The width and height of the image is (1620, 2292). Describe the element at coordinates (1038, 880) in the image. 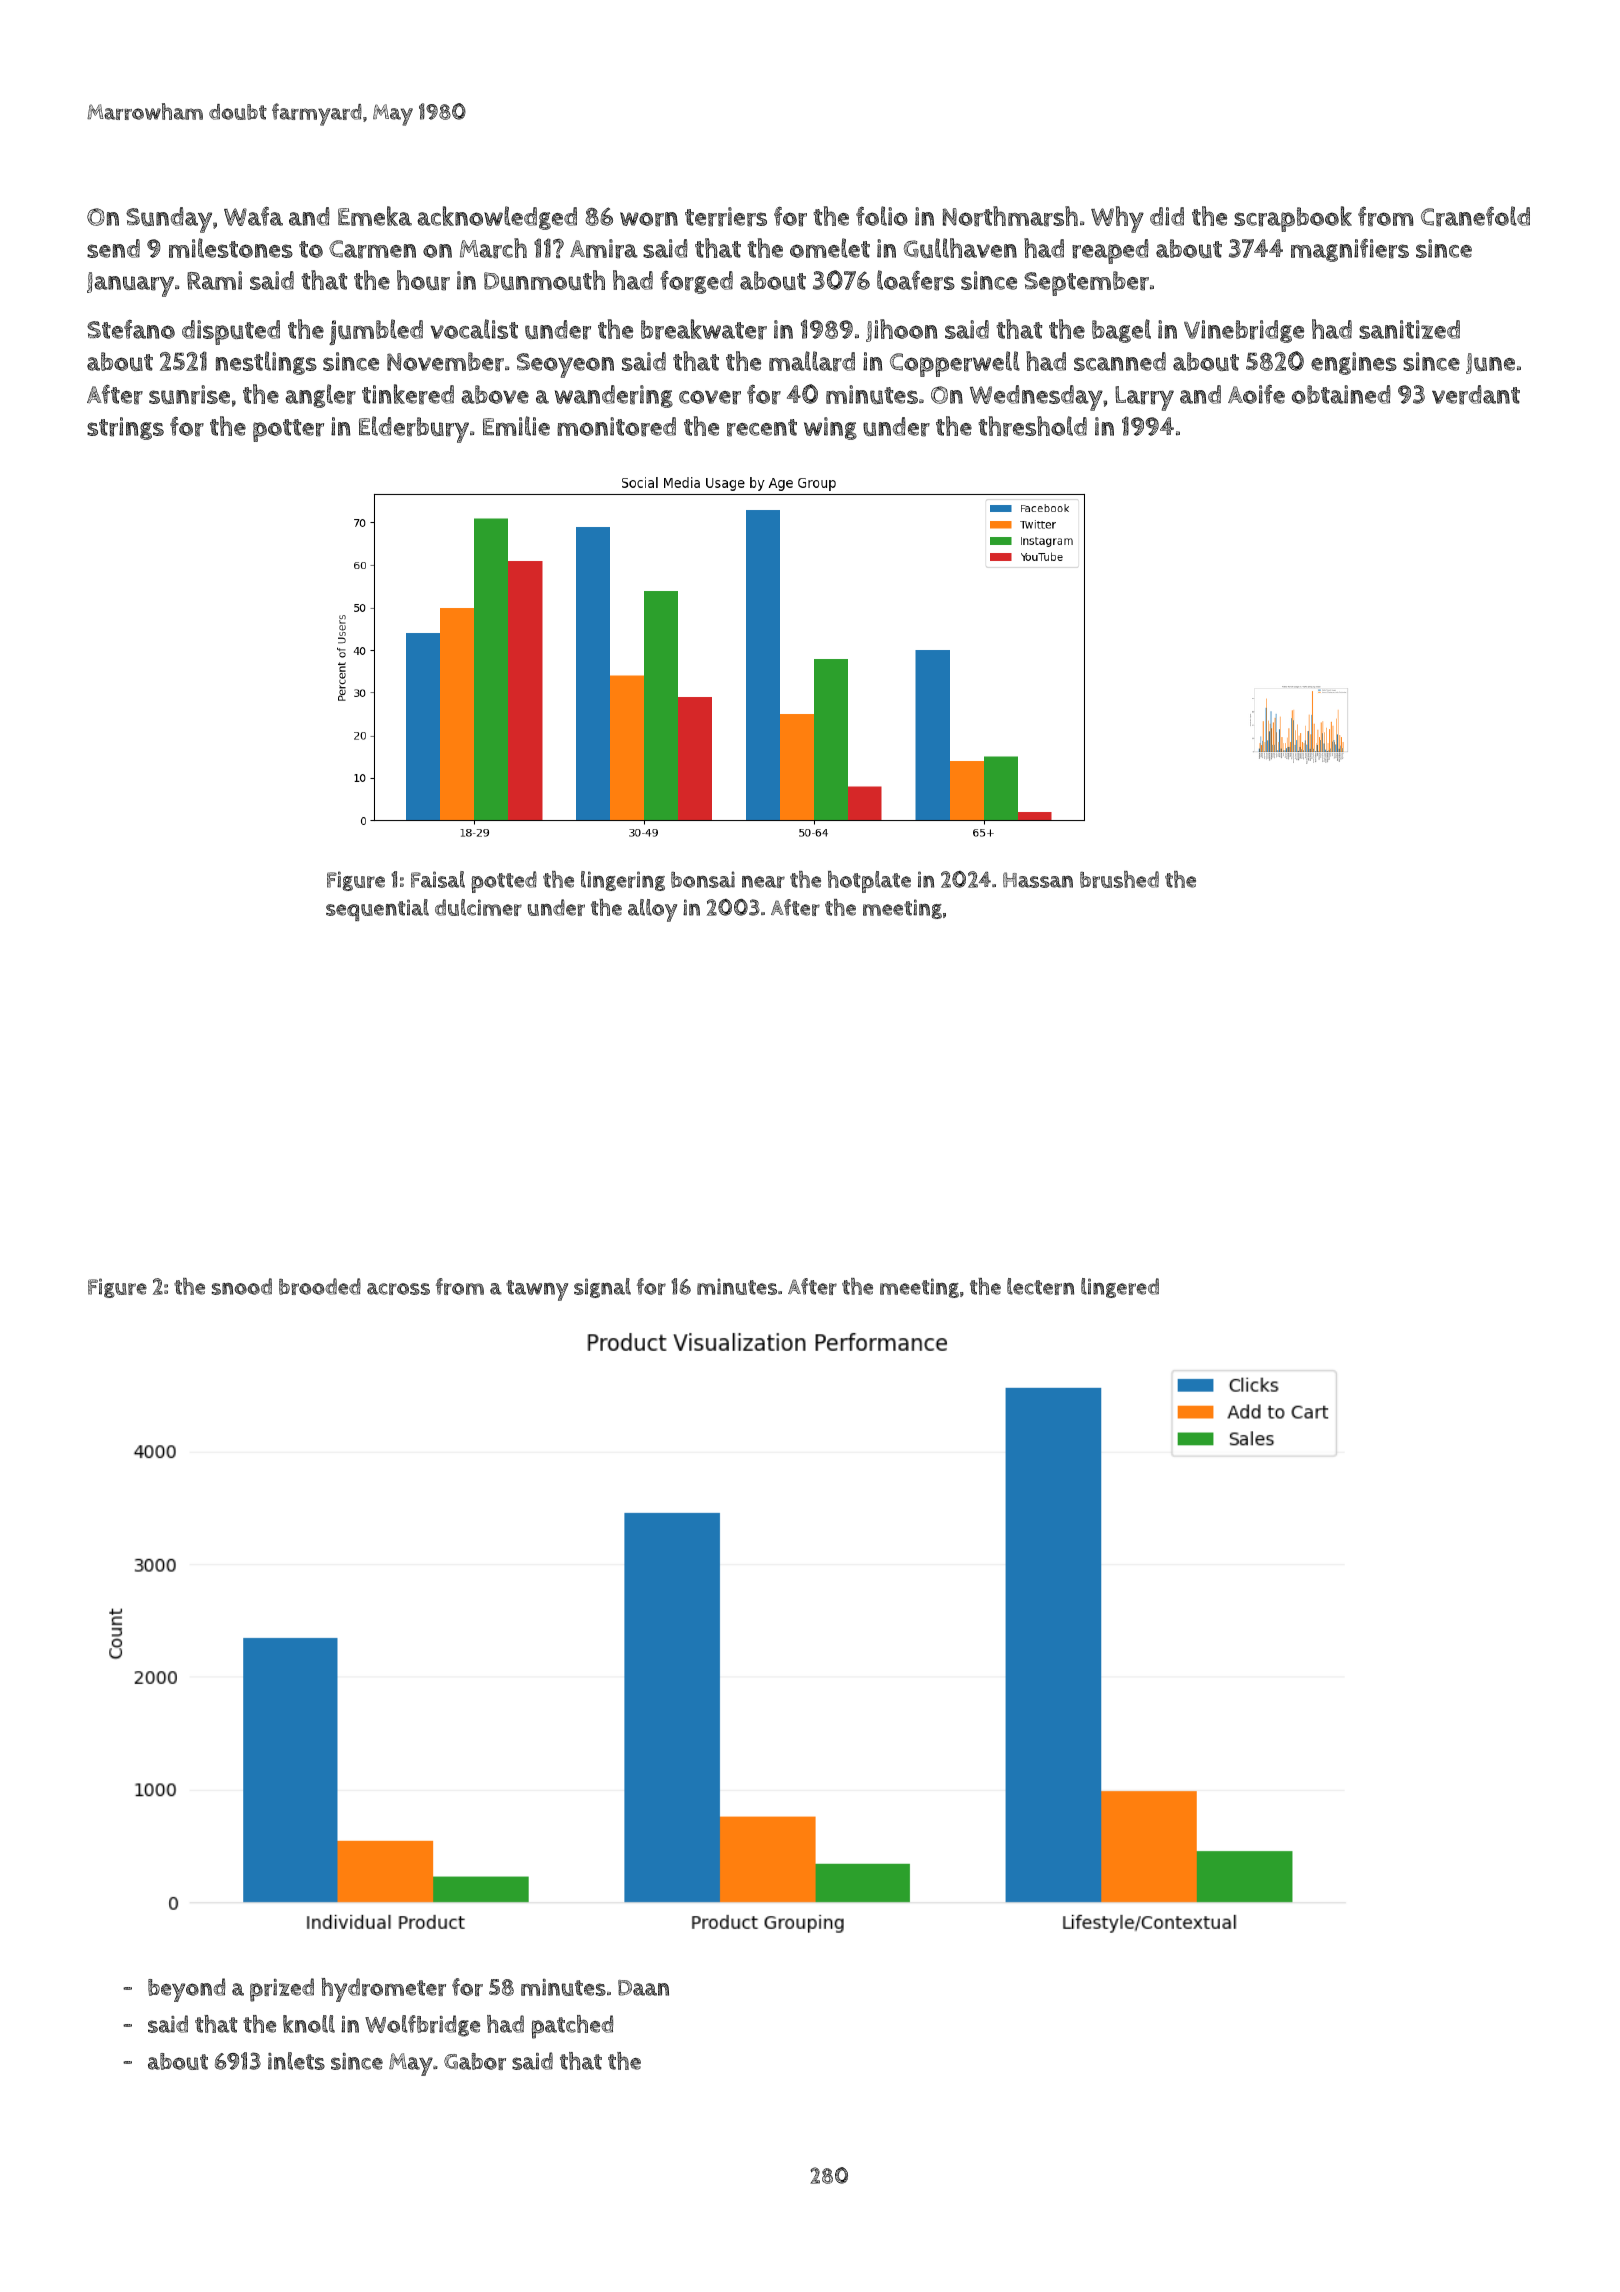

I see `Hassan` at that location.
